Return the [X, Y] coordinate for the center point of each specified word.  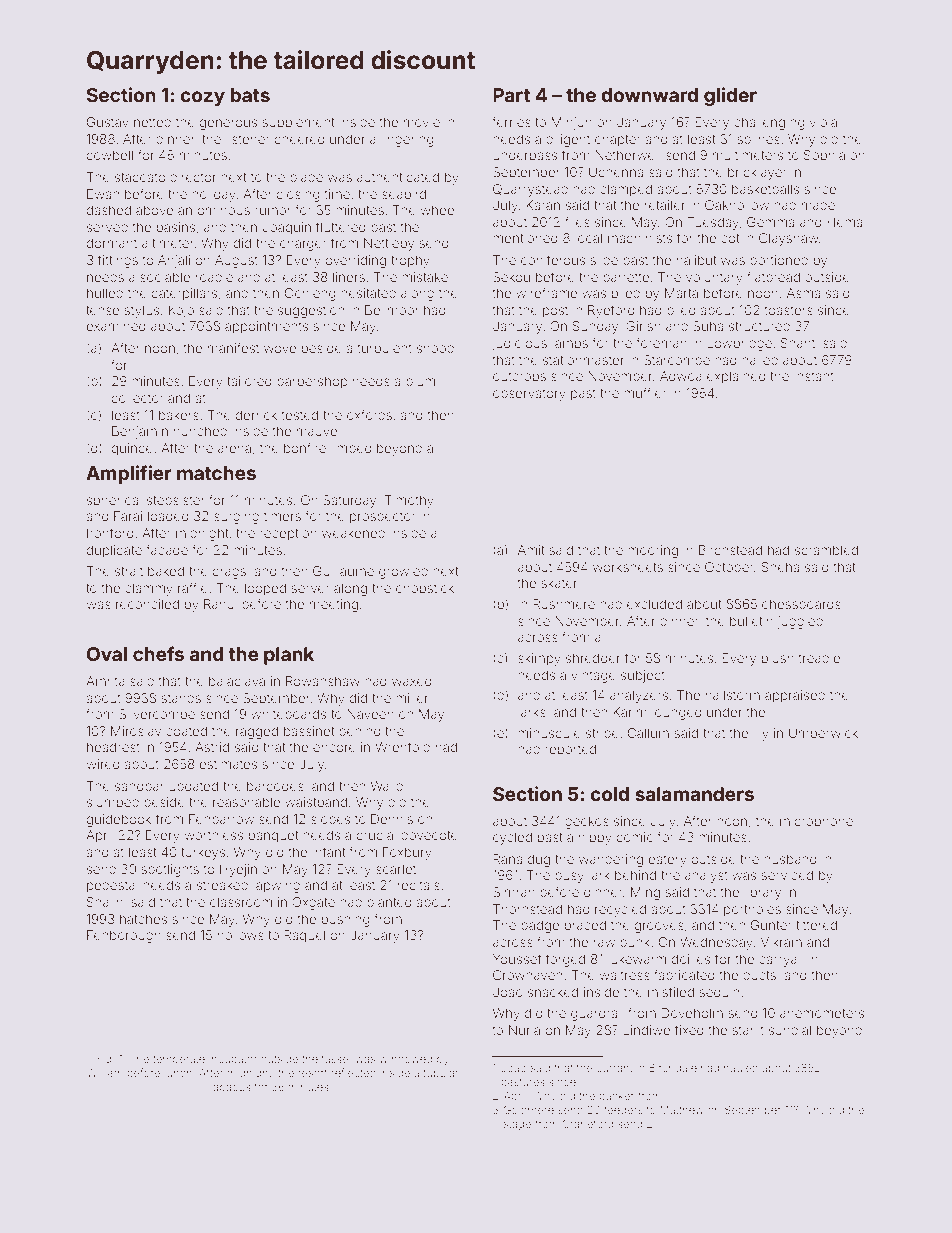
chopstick [425, 589]
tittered [816, 925]
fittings [118, 261]
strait [129, 571]
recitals [419, 885]
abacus [232, 1087]
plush [778, 659]
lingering [408, 140]
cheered [299, 139]
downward [649, 95]
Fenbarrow [221, 819]
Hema [844, 222]
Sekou [511, 277]
